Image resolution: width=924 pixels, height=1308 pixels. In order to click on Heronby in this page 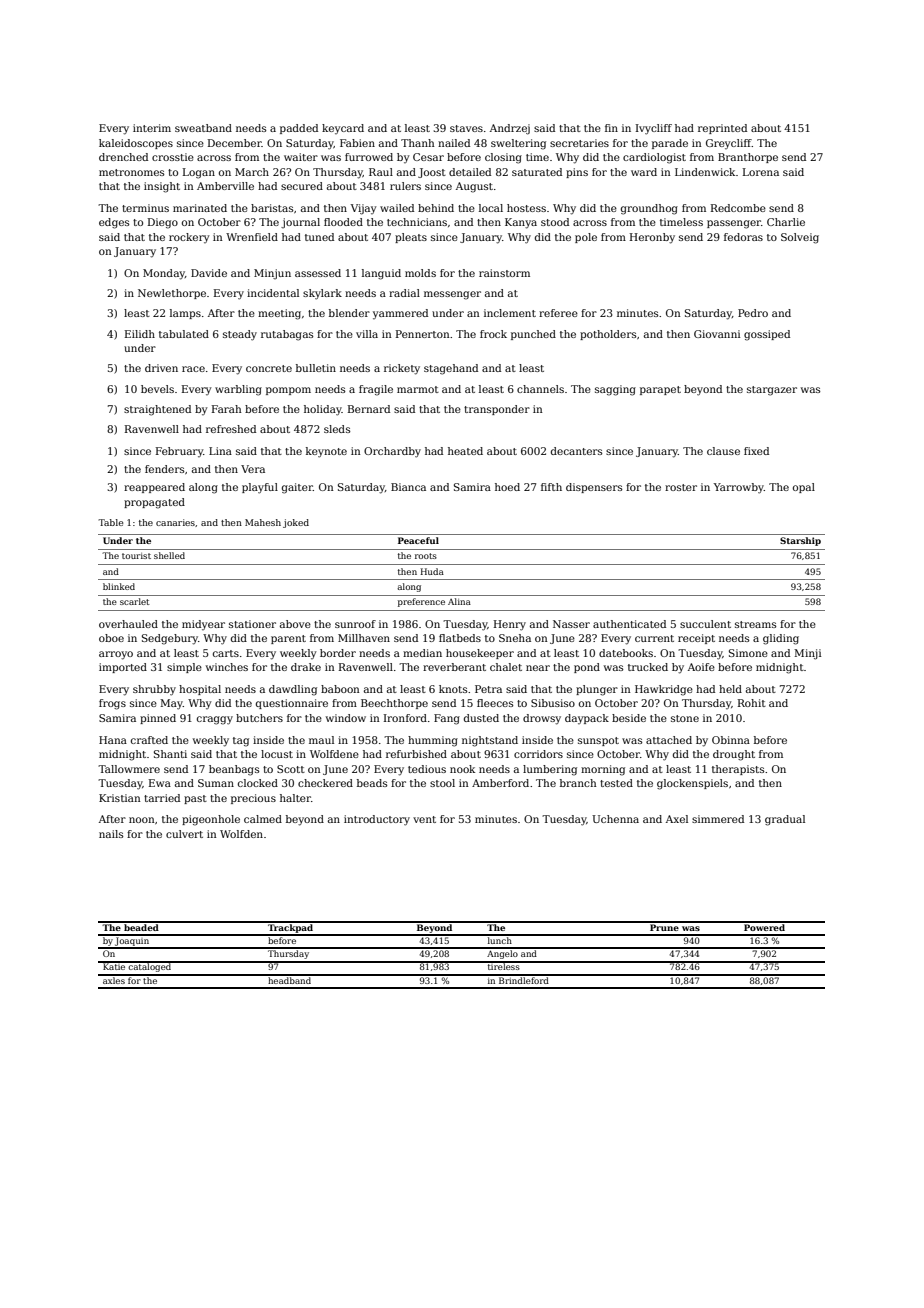, I will do `click(652, 238)`.
